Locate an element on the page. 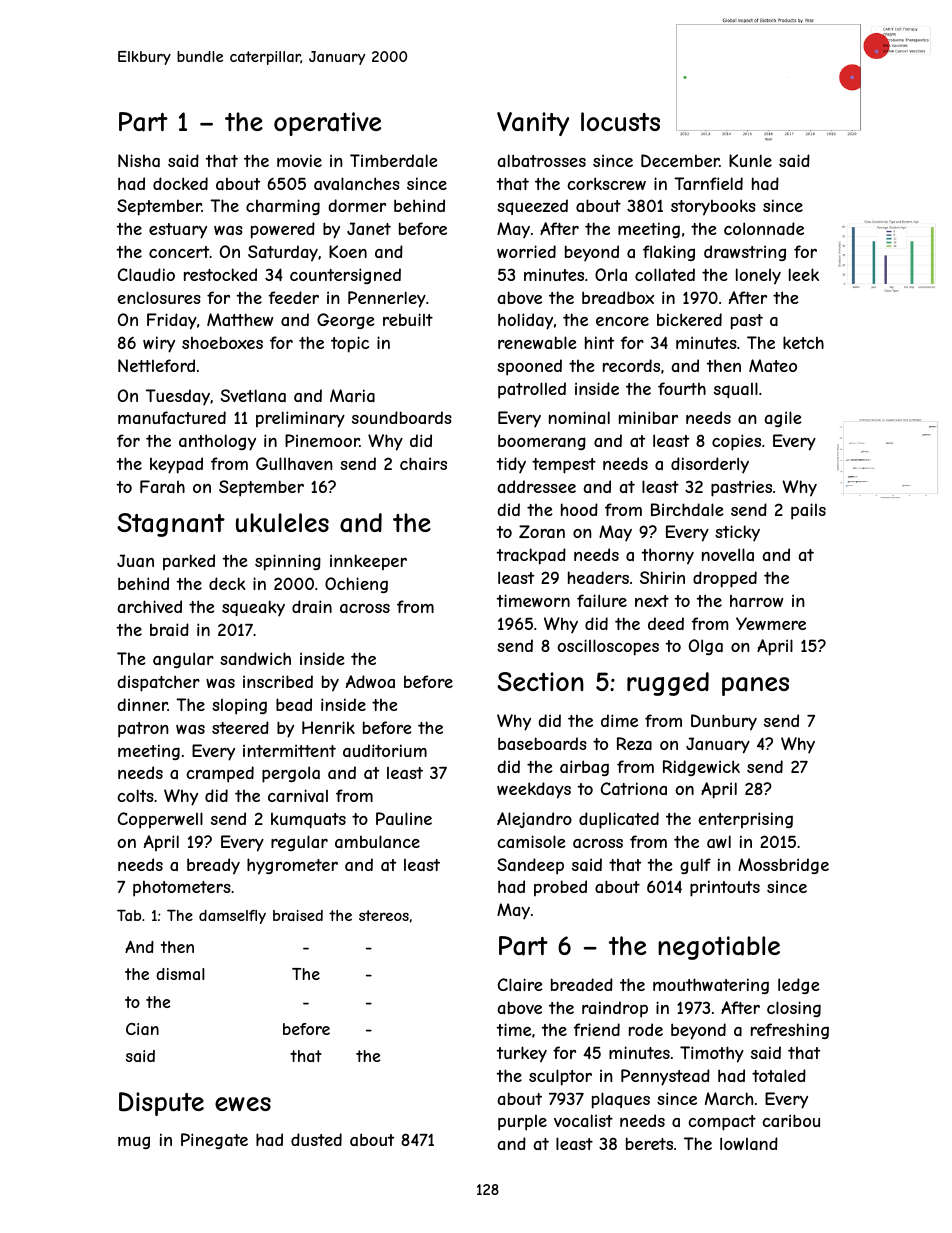 The width and height of the page is (952, 1233). patrolled is located at coordinates (532, 390).
